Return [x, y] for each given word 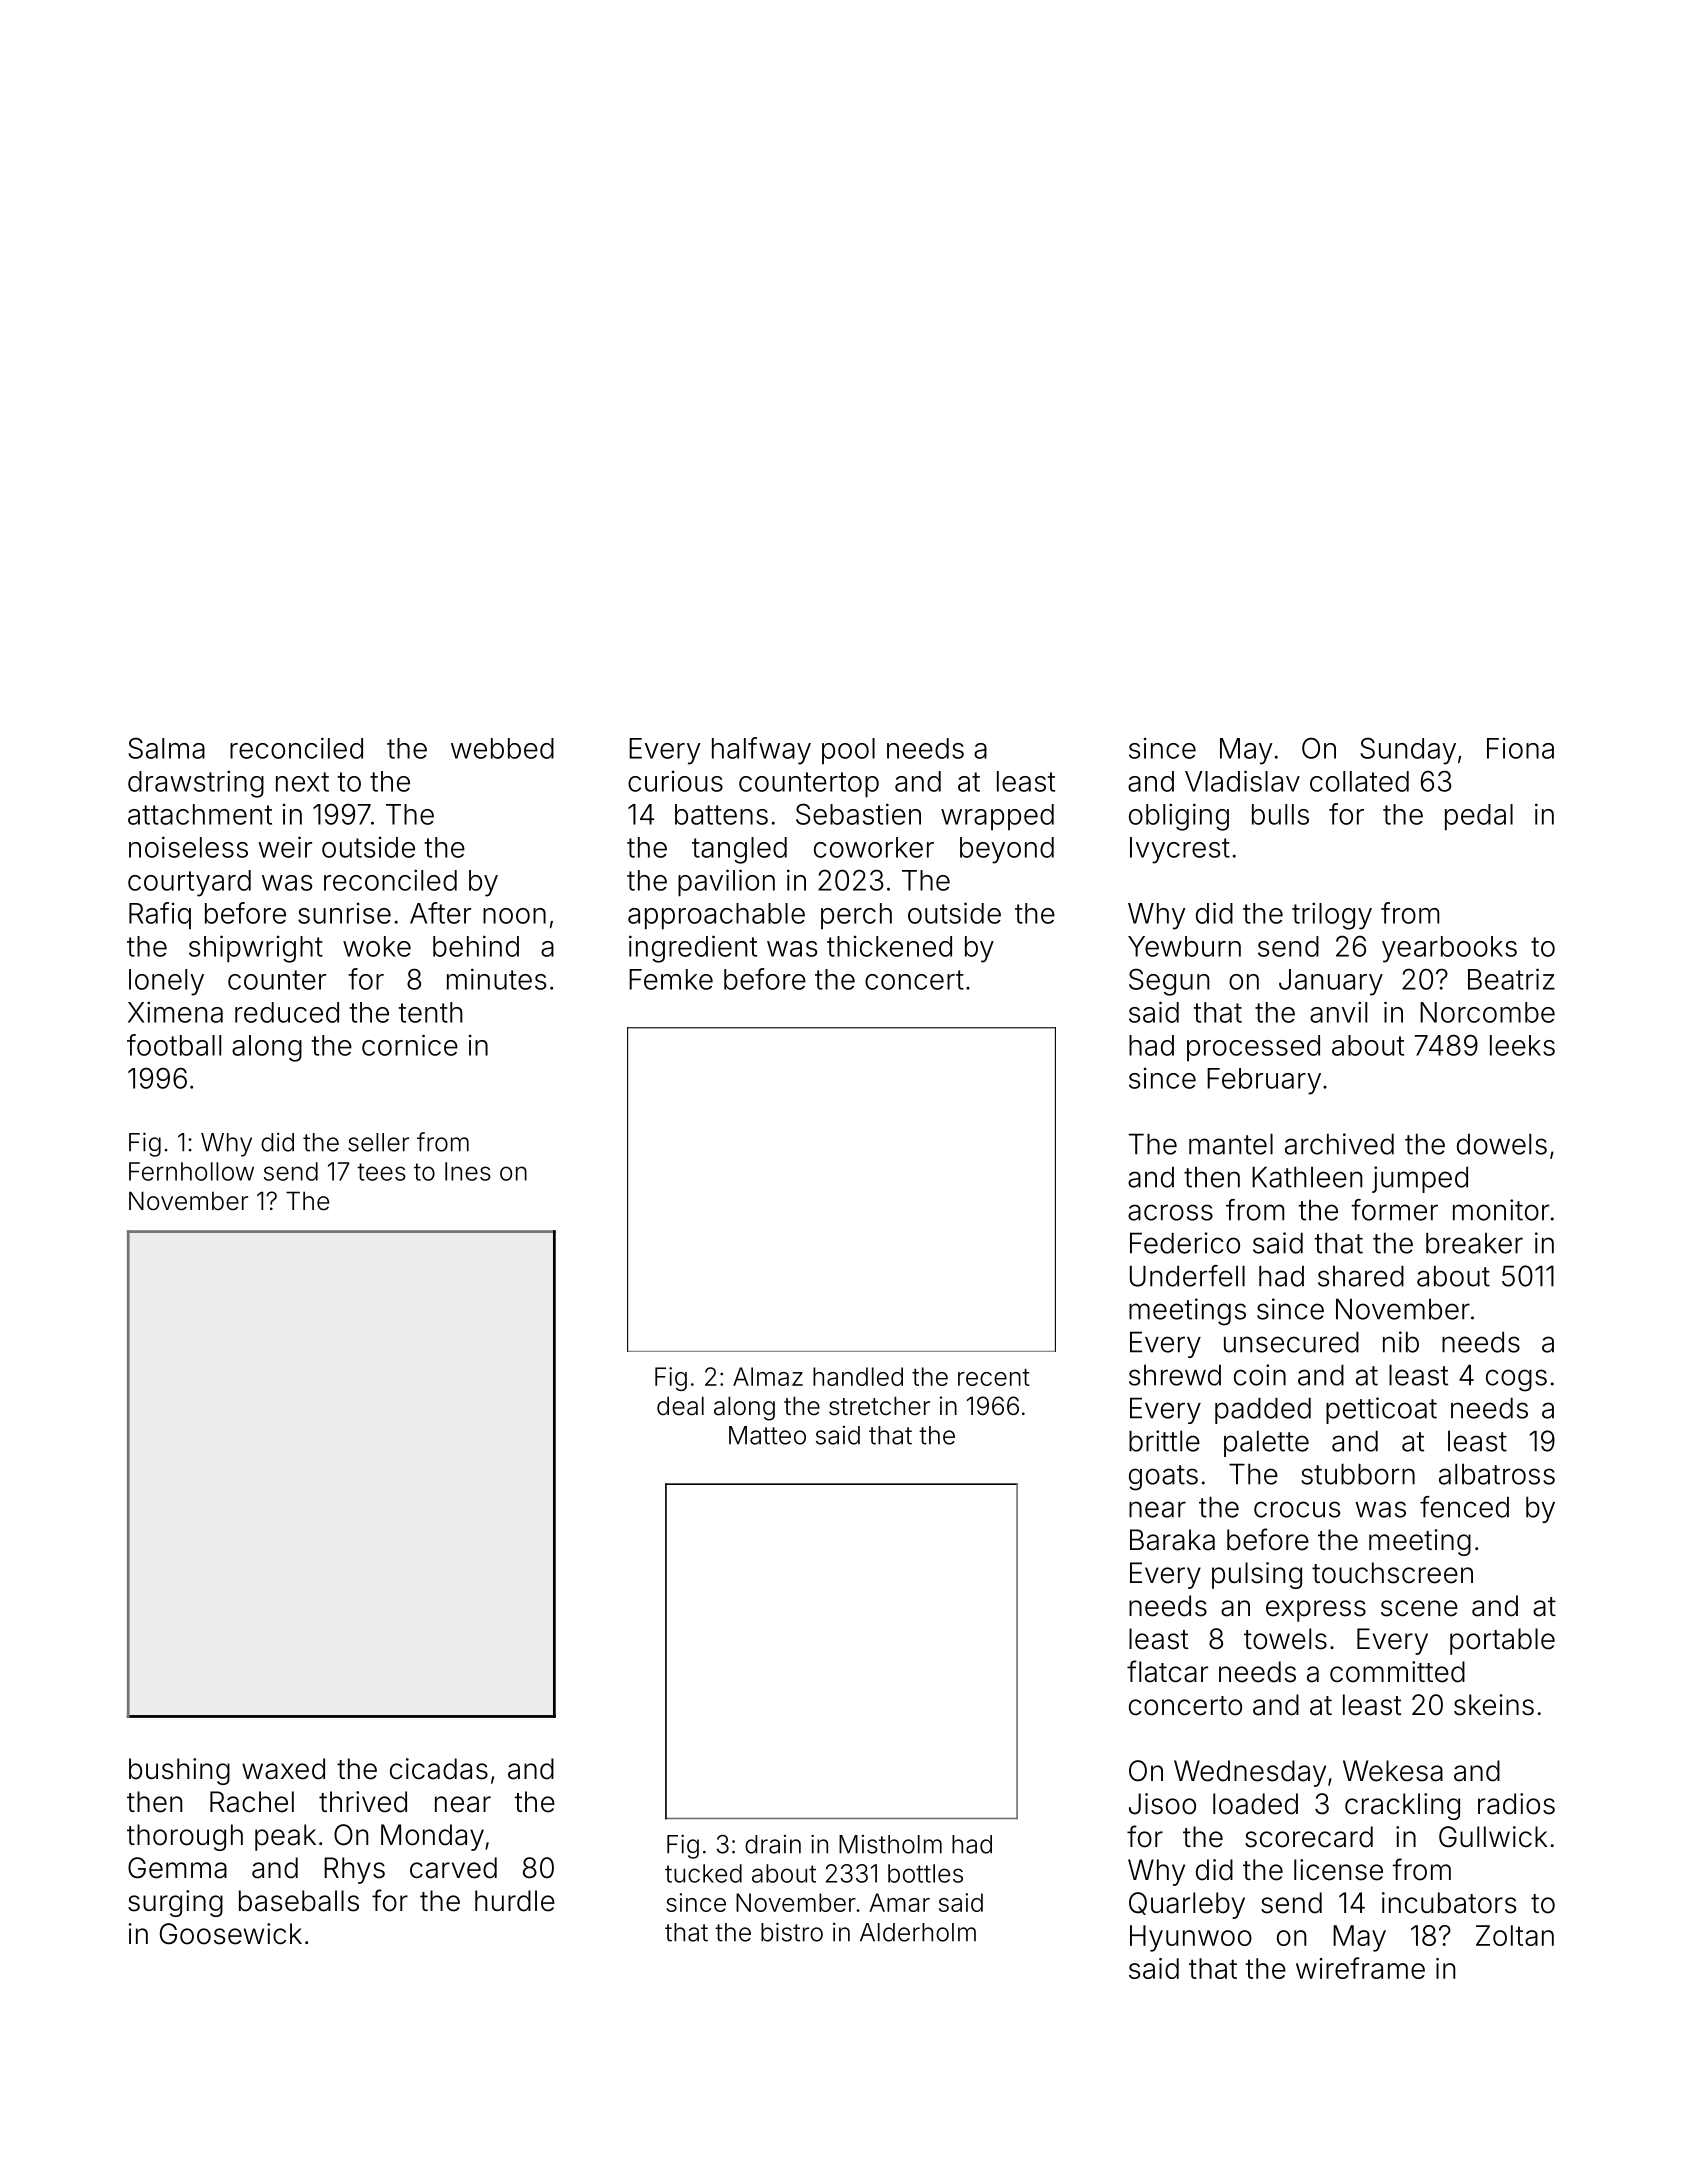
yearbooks [1449, 949]
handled [858, 1376]
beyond [1007, 850]
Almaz [768, 1376]
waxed [283, 1769]
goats [1163, 1478]
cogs [1516, 1380]
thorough [185, 1837]
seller [378, 1142]
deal [680, 1406]
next [302, 782]
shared [1361, 1276]
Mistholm [890, 1844]
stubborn [1358, 1474]
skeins [1494, 1705]
